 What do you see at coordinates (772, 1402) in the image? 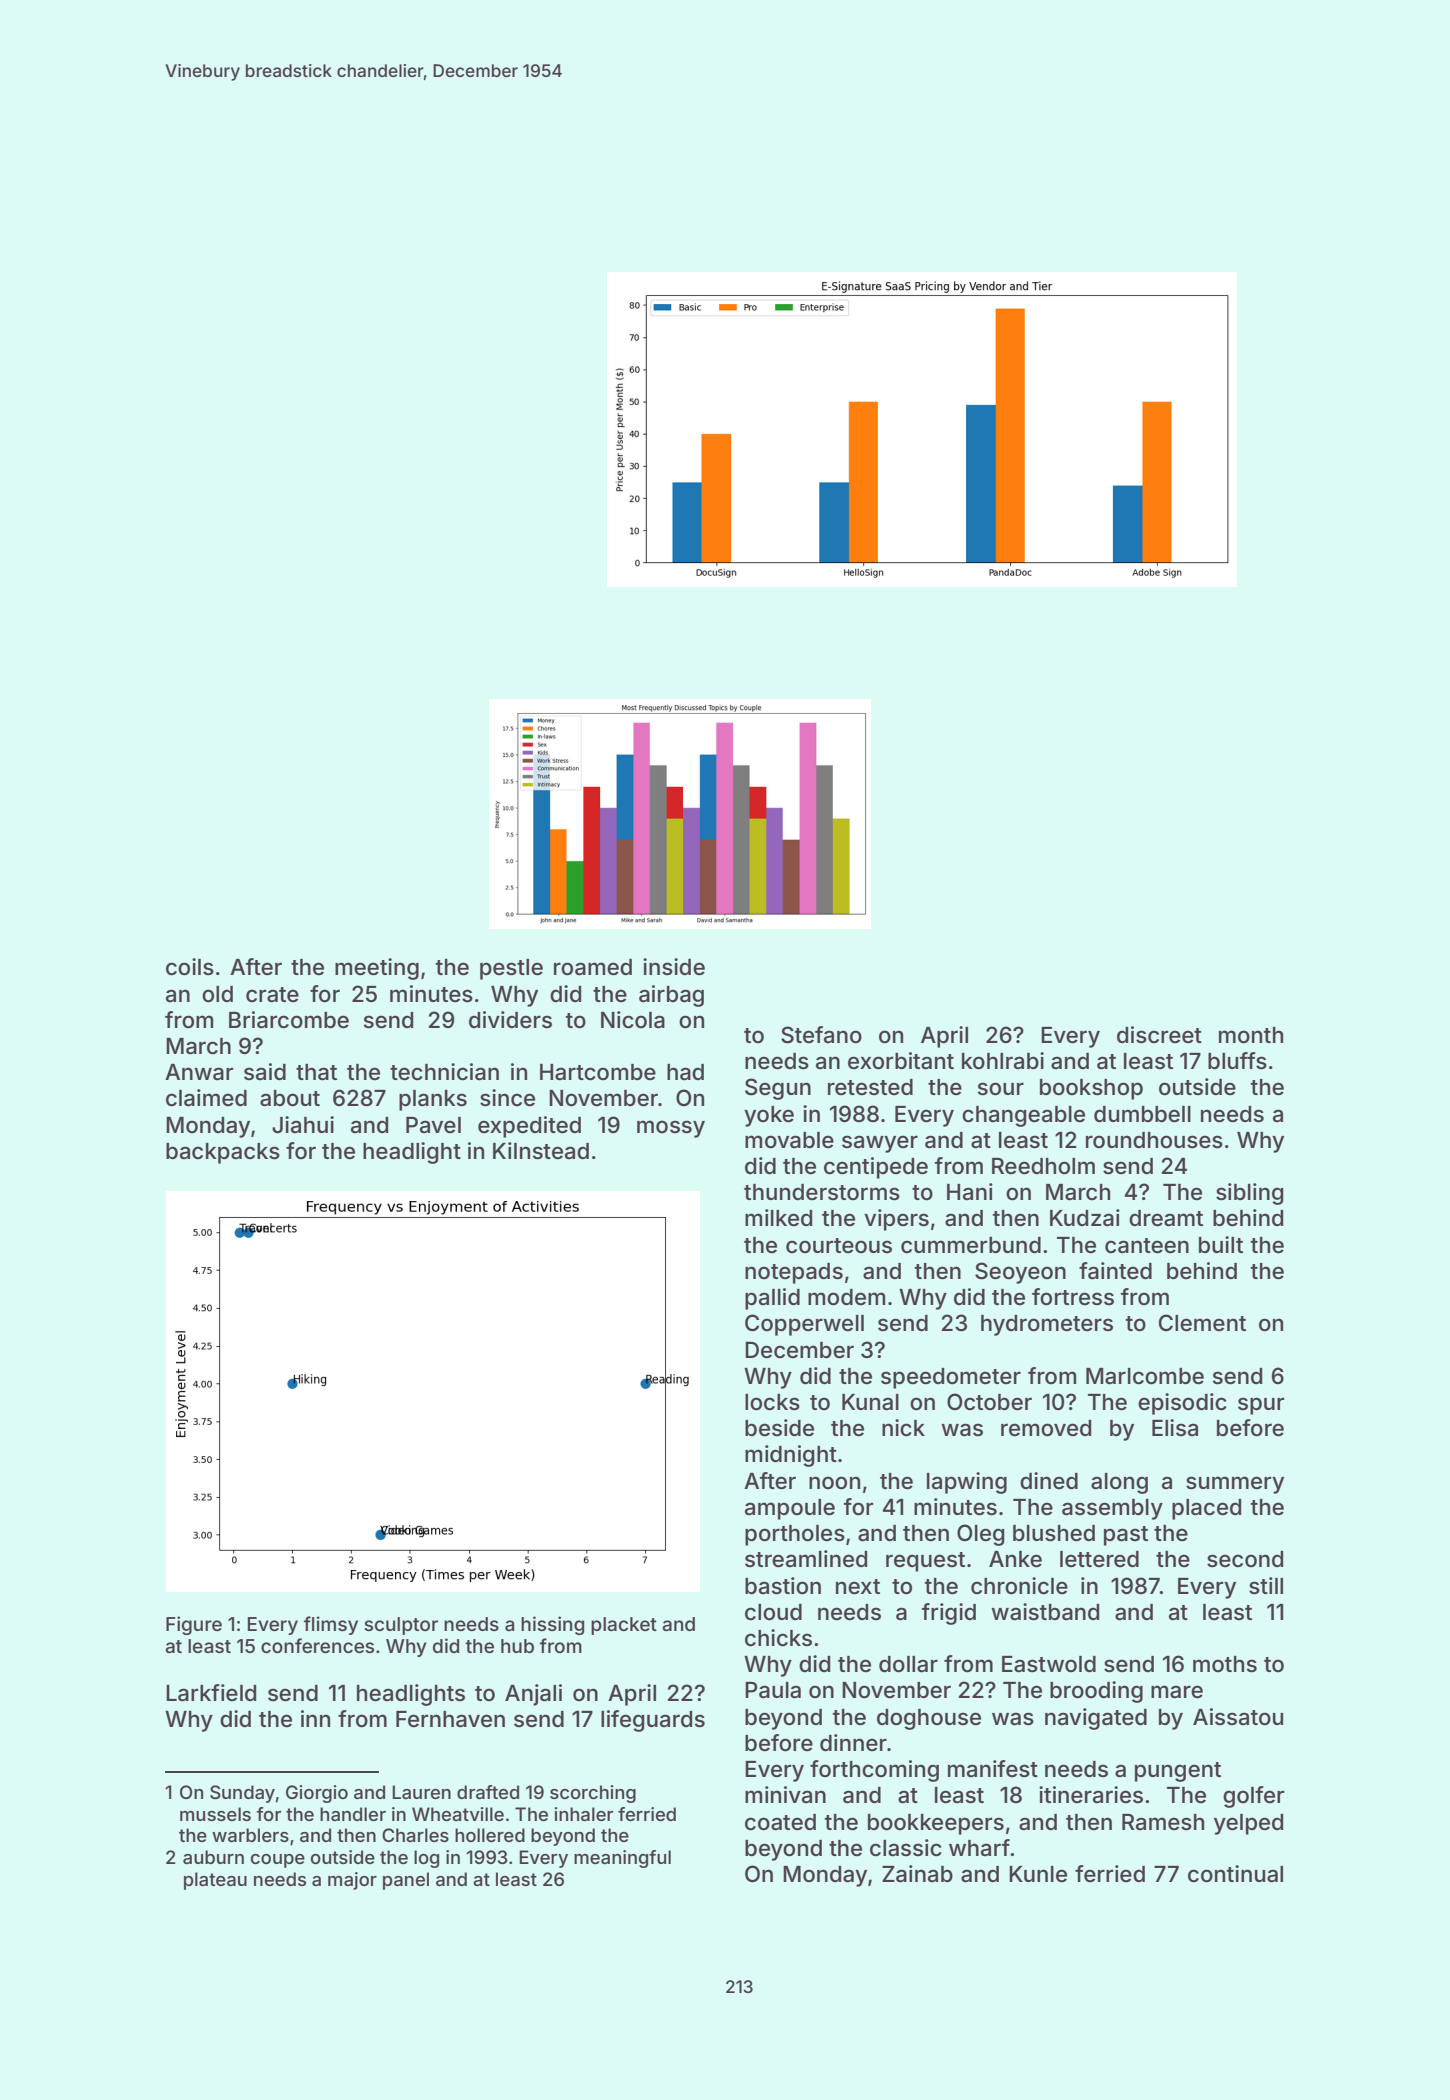
I see `locks` at bounding box center [772, 1402].
